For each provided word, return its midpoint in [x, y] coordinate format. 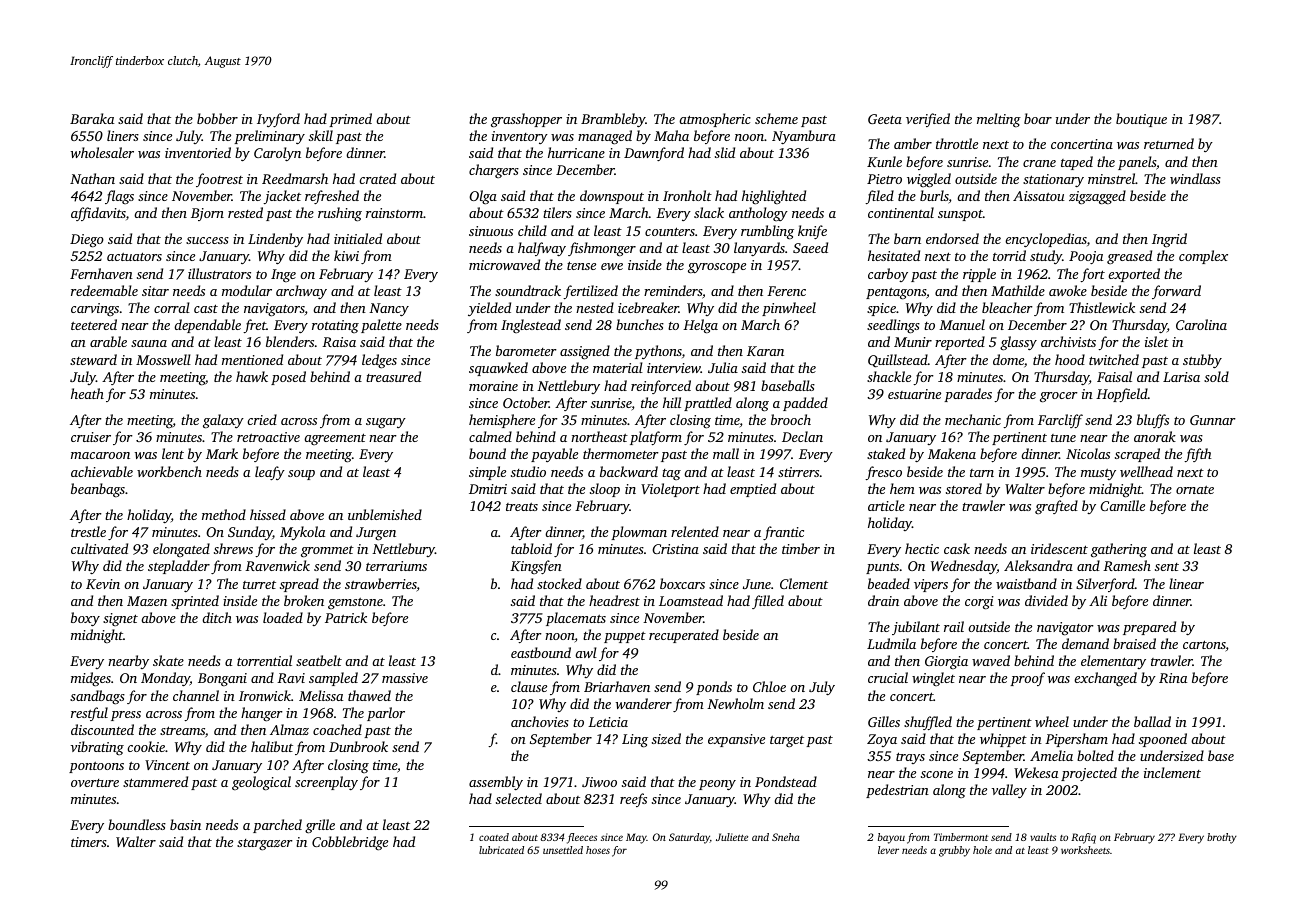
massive [405, 678]
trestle [88, 531]
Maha [671, 135]
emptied [753, 490]
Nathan [92, 178]
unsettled [563, 850]
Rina [1173, 678]
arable [108, 341]
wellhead [1146, 471]
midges [91, 679]
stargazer [265, 844]
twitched [1114, 359]
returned [1169, 143]
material [618, 367]
